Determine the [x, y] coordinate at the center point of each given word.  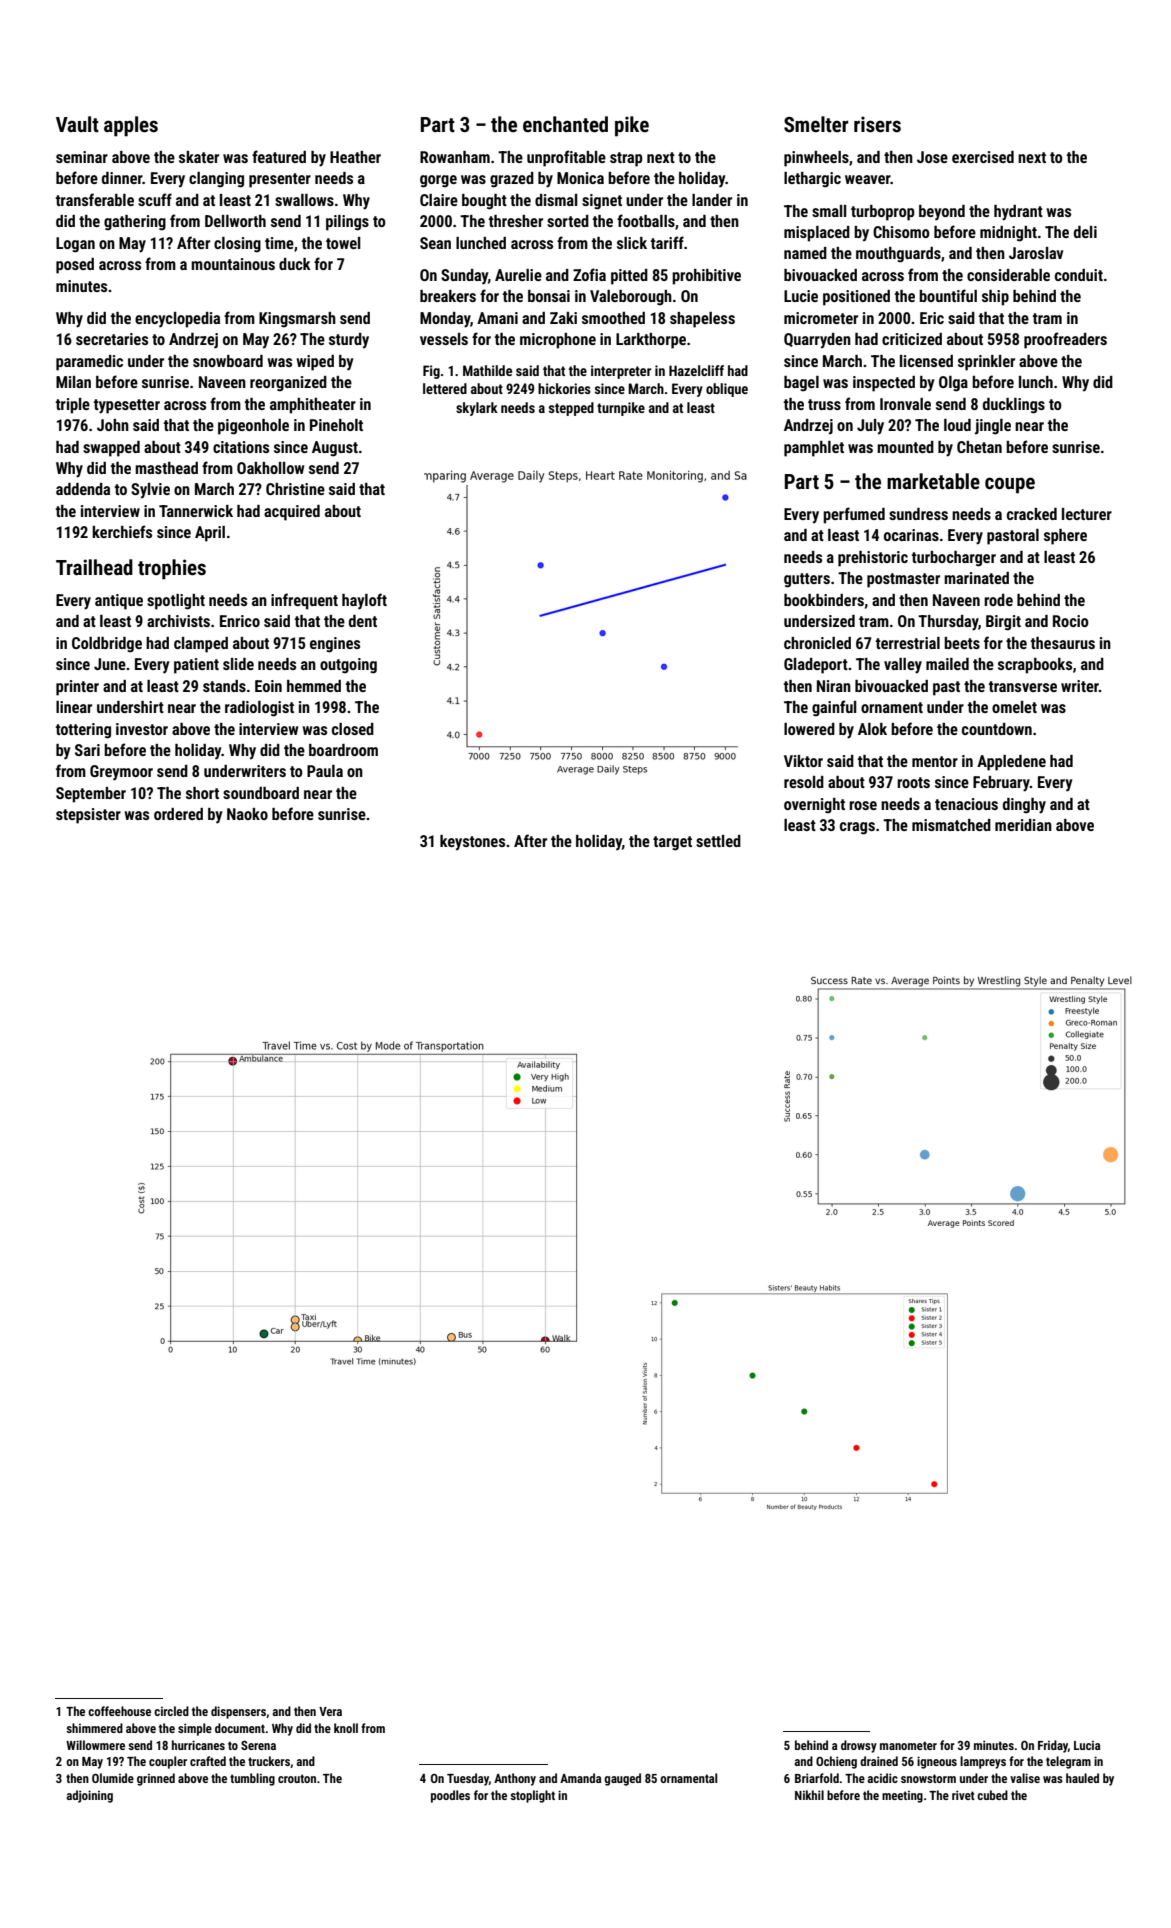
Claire [439, 200]
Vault [77, 124]
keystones [472, 843]
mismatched [951, 825]
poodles [450, 1796]
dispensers [238, 1712]
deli [1085, 232]
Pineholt [336, 425]
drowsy [859, 1746]
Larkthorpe [651, 341]
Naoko [247, 814]
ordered [178, 814]
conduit [1079, 275]
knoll [346, 1728]
